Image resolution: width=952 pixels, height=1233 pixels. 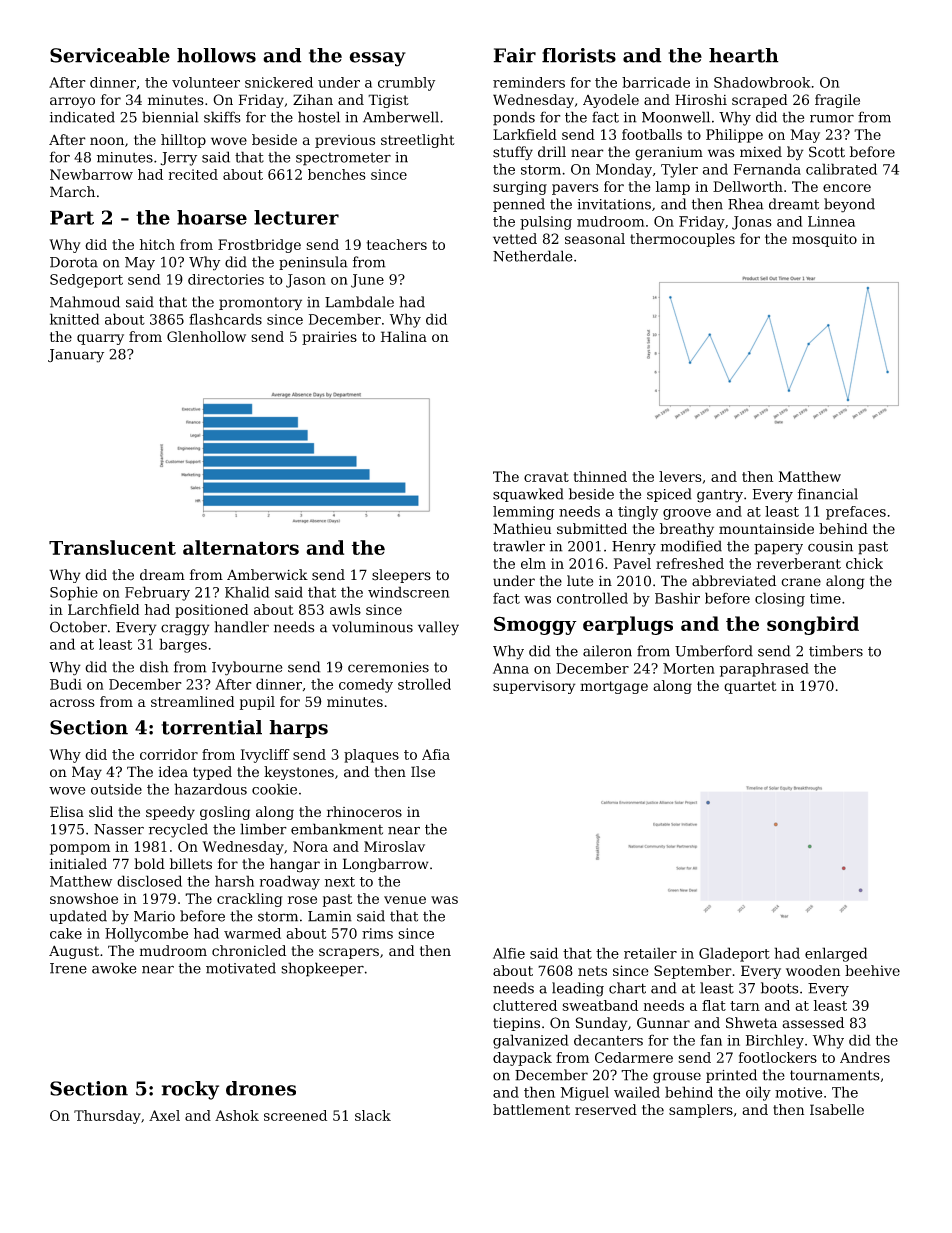 I want to click on strolled, so click(x=424, y=684).
